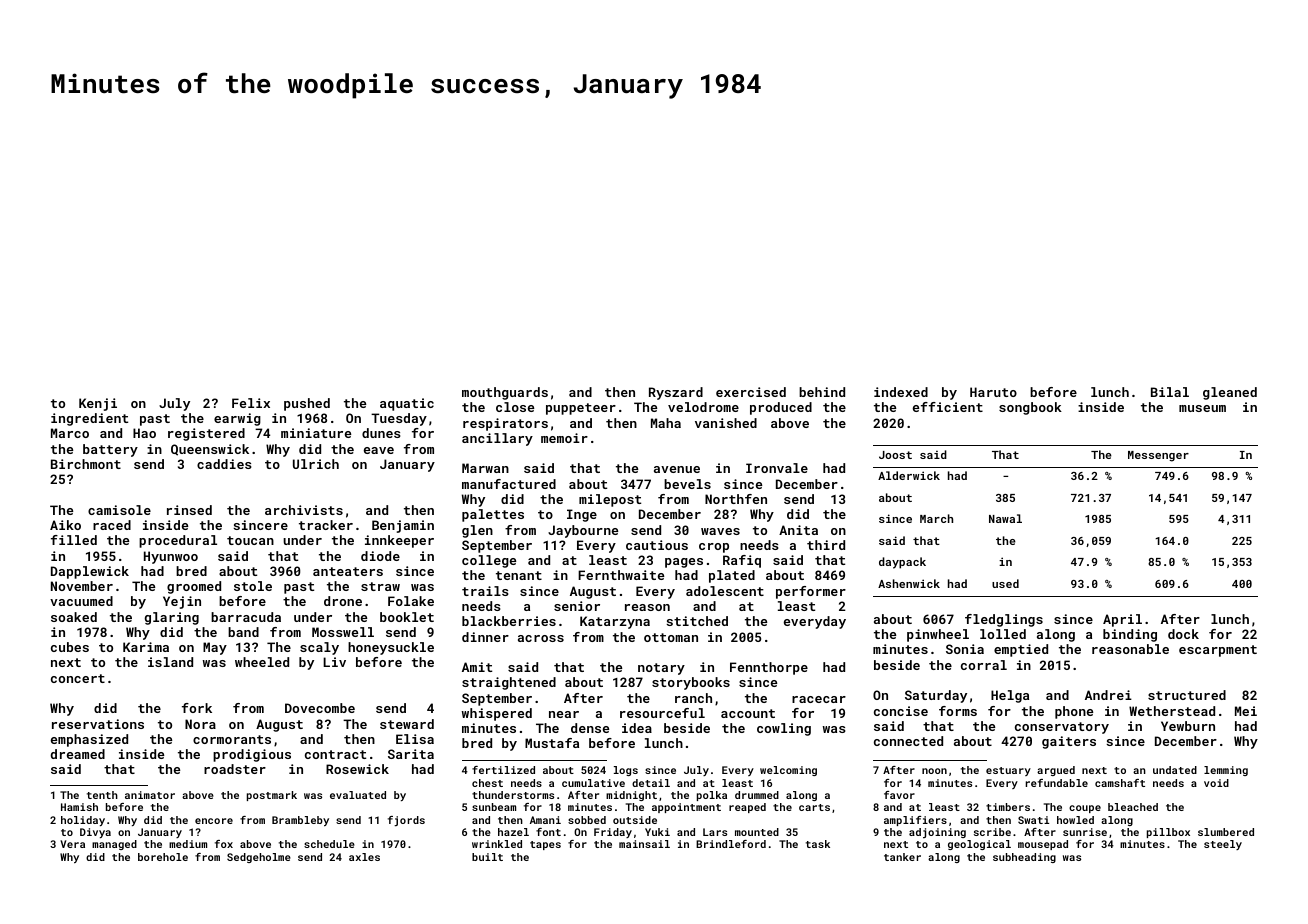  Describe the element at coordinates (487, 857) in the document. I see `built` at that location.
